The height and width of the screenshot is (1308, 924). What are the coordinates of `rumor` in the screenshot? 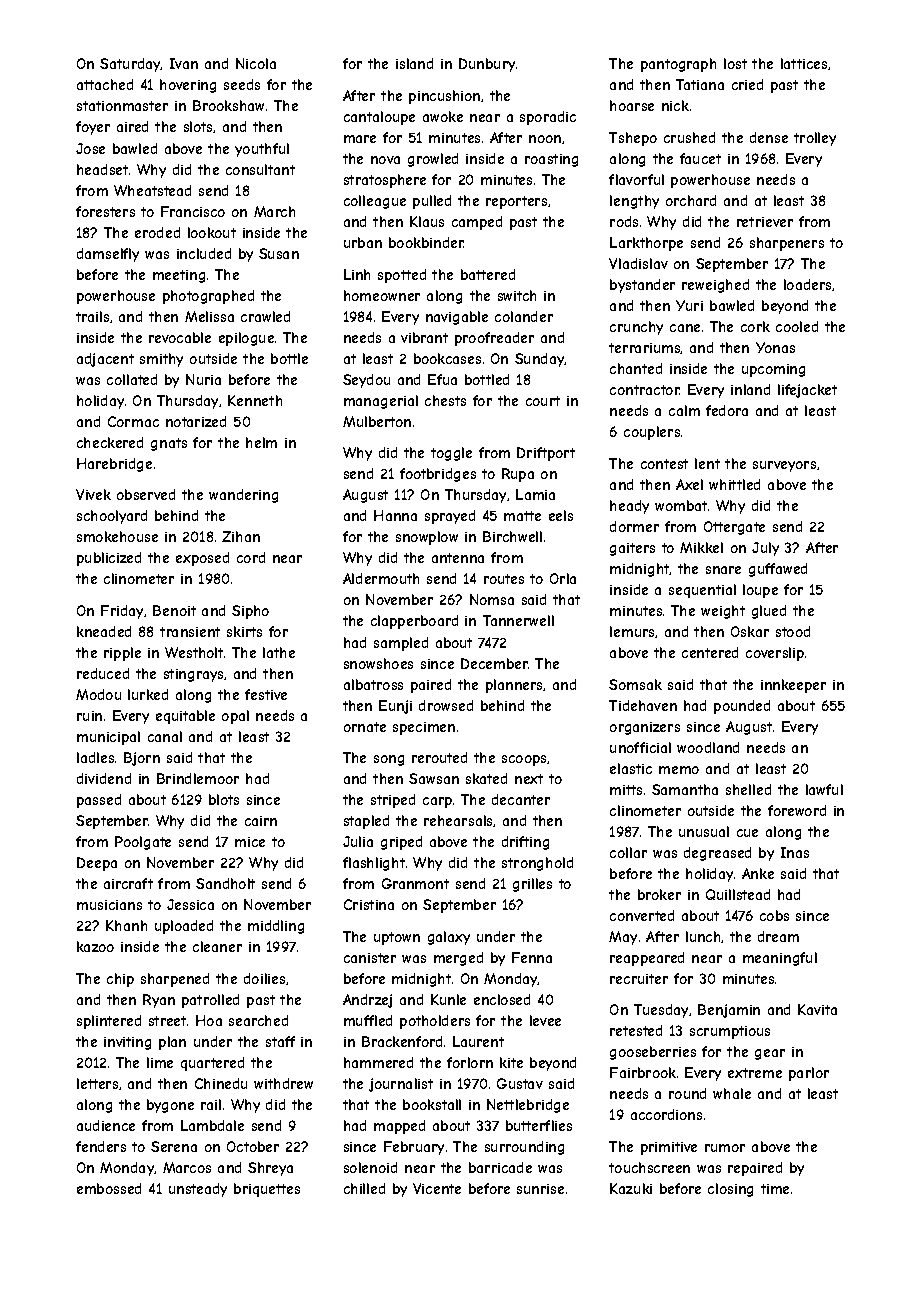 It's located at (725, 1148).
